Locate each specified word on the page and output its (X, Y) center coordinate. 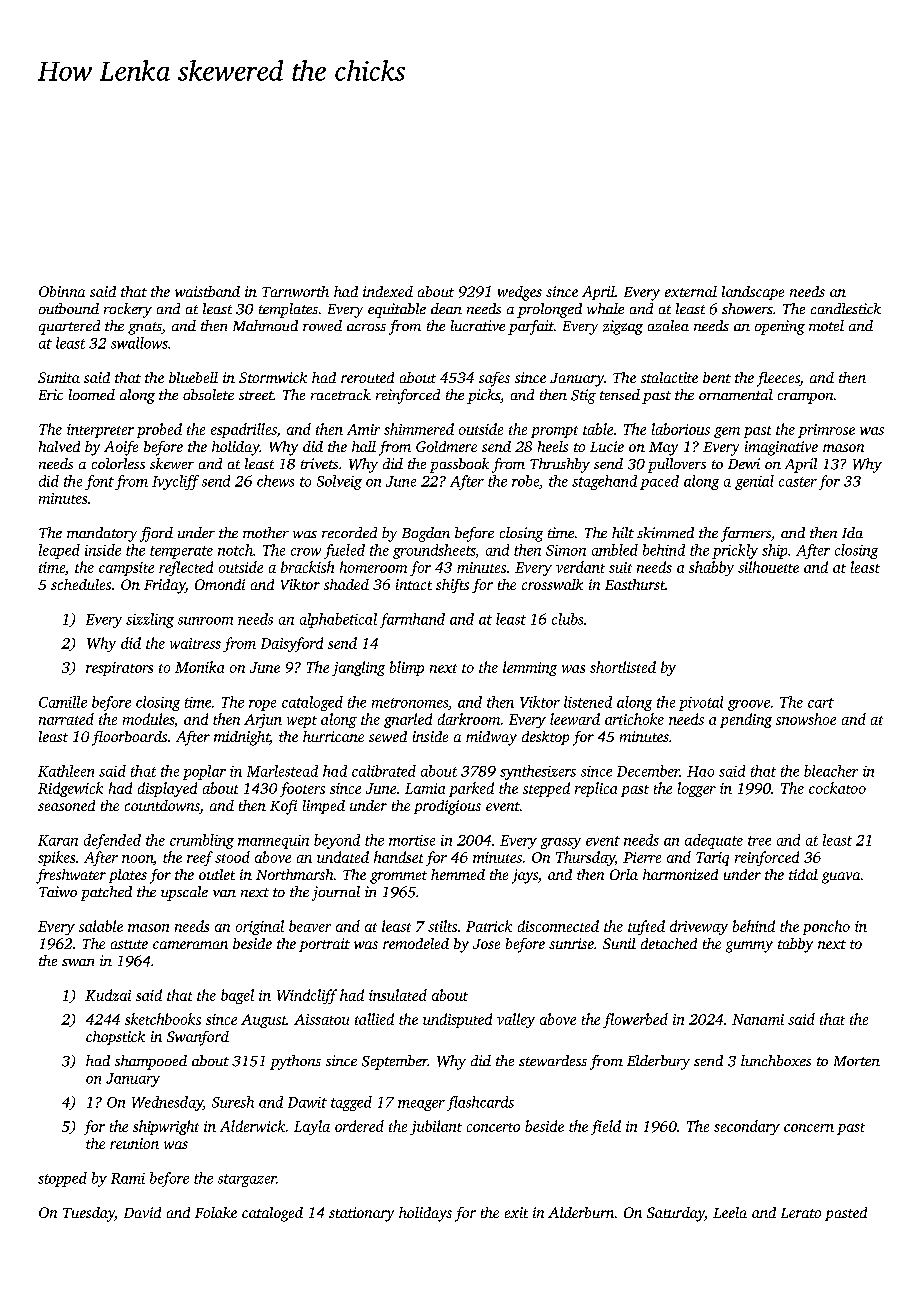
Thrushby (560, 465)
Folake (216, 1212)
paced (659, 482)
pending (746, 720)
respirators (119, 669)
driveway (699, 927)
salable (101, 926)
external (691, 291)
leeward (575, 719)
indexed (388, 291)
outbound (69, 308)
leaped (59, 551)
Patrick (489, 926)
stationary (361, 1214)
